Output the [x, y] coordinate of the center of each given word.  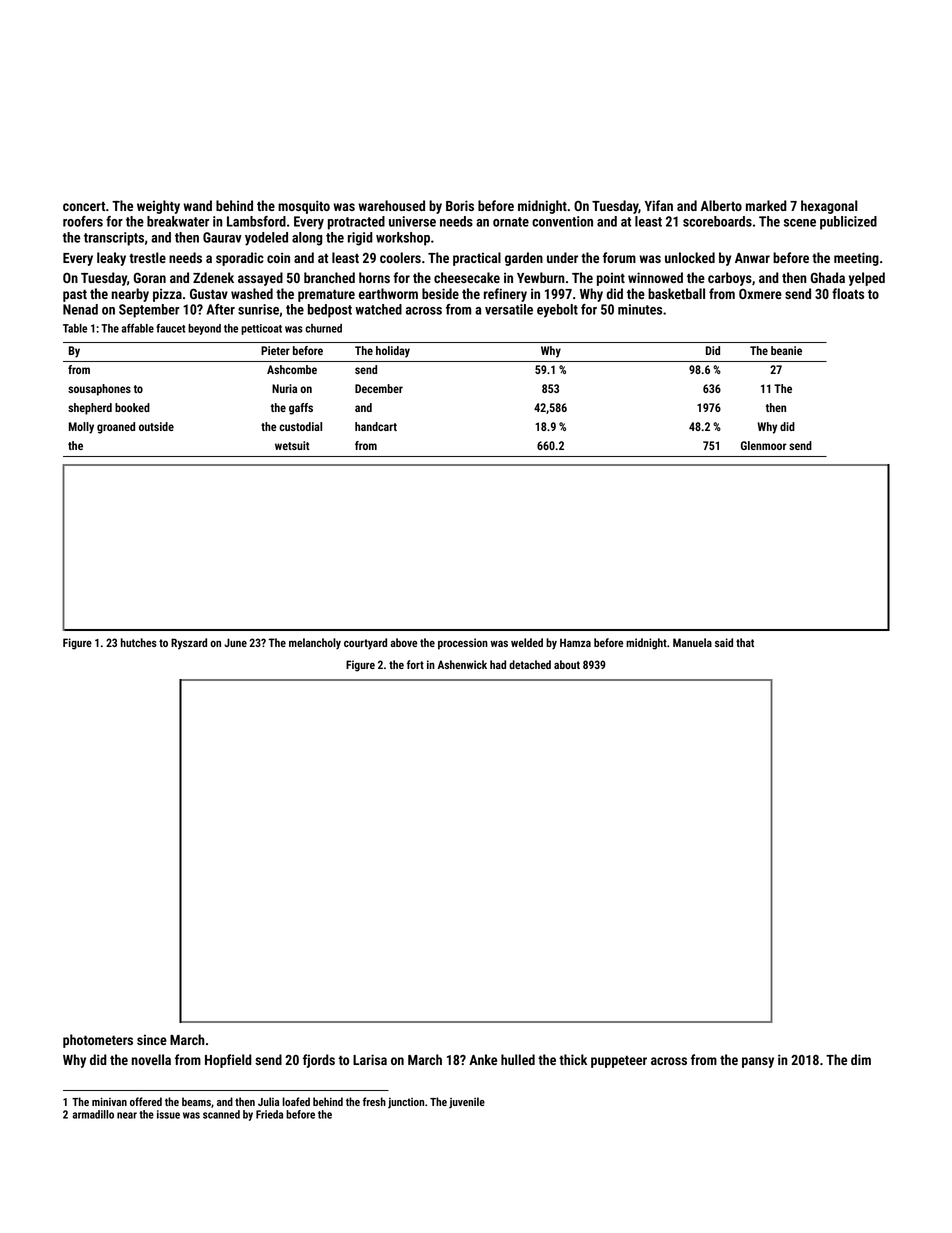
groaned [116, 428]
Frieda [269, 1114]
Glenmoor [764, 445]
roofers [83, 221]
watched [378, 309]
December [379, 388]
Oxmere [760, 294]
